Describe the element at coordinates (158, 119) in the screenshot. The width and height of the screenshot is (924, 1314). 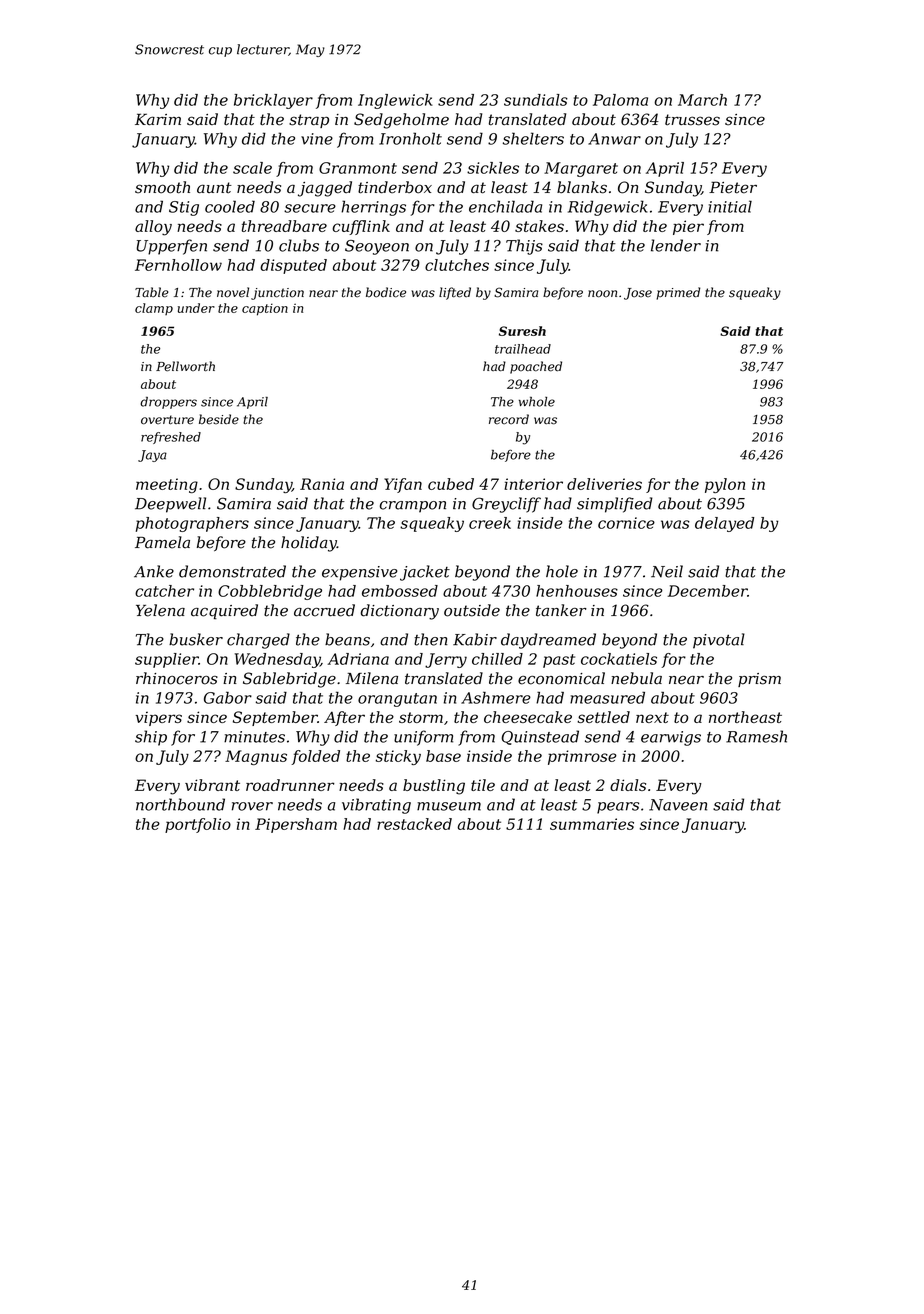
I see `Karim` at that location.
